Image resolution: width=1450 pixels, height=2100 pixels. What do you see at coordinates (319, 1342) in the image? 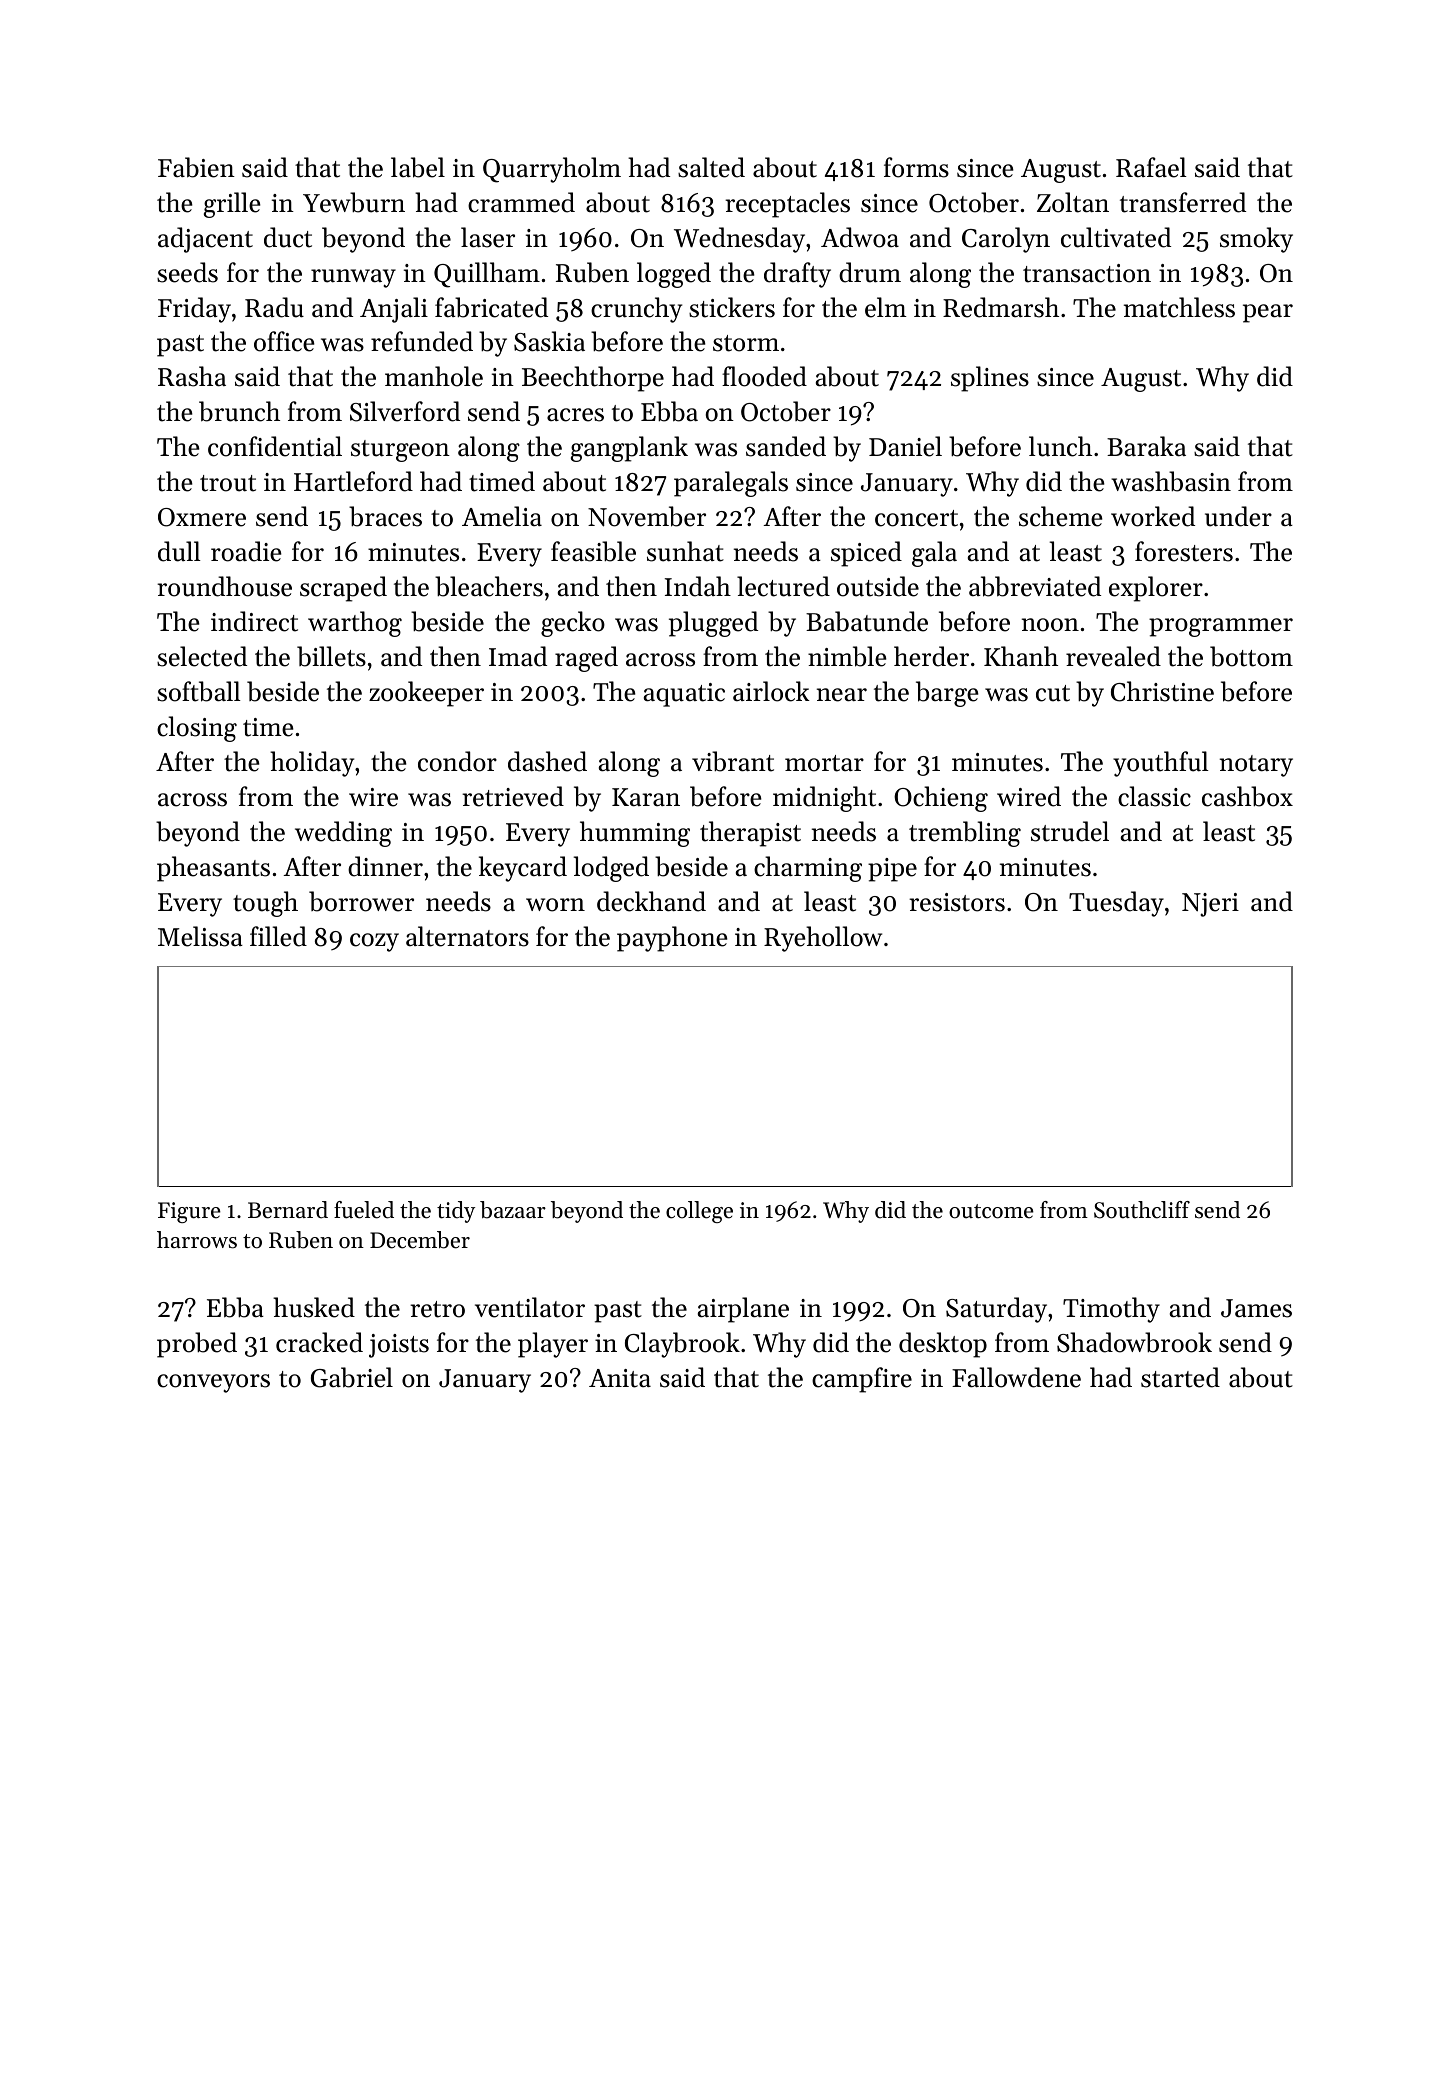
I see `cracked` at bounding box center [319, 1342].
